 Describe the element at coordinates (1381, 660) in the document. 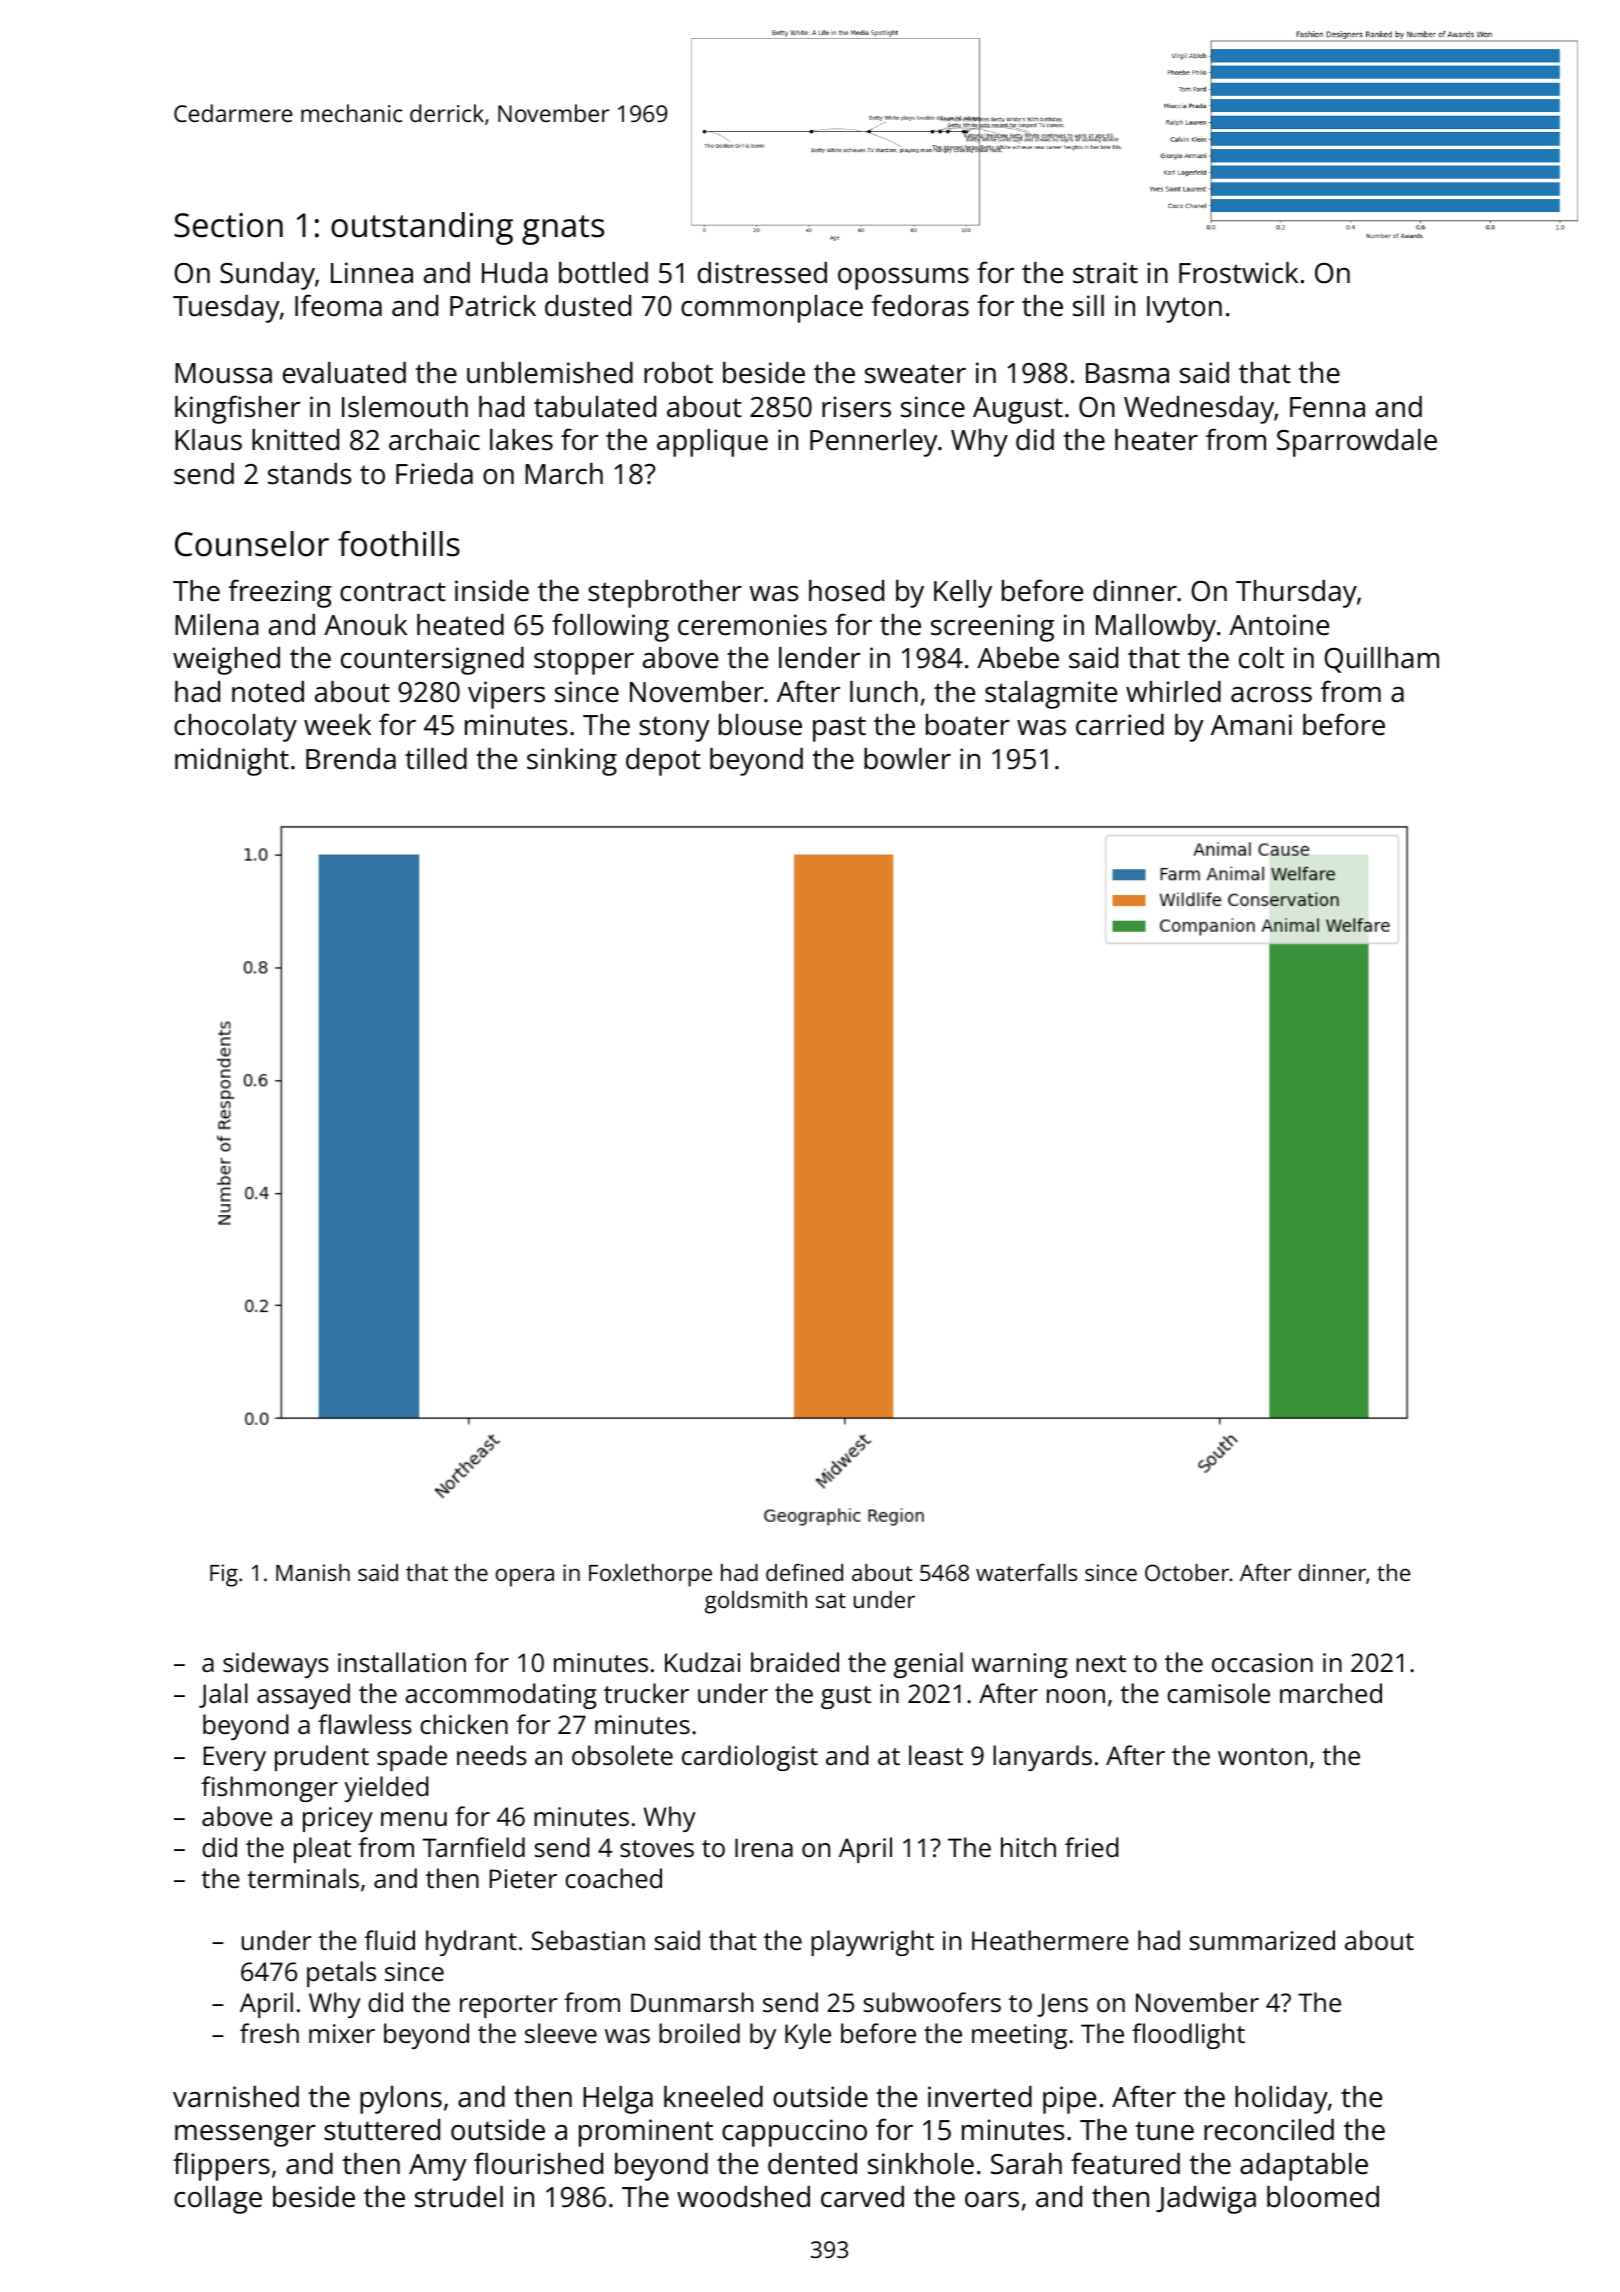

I see `Quillham` at that location.
